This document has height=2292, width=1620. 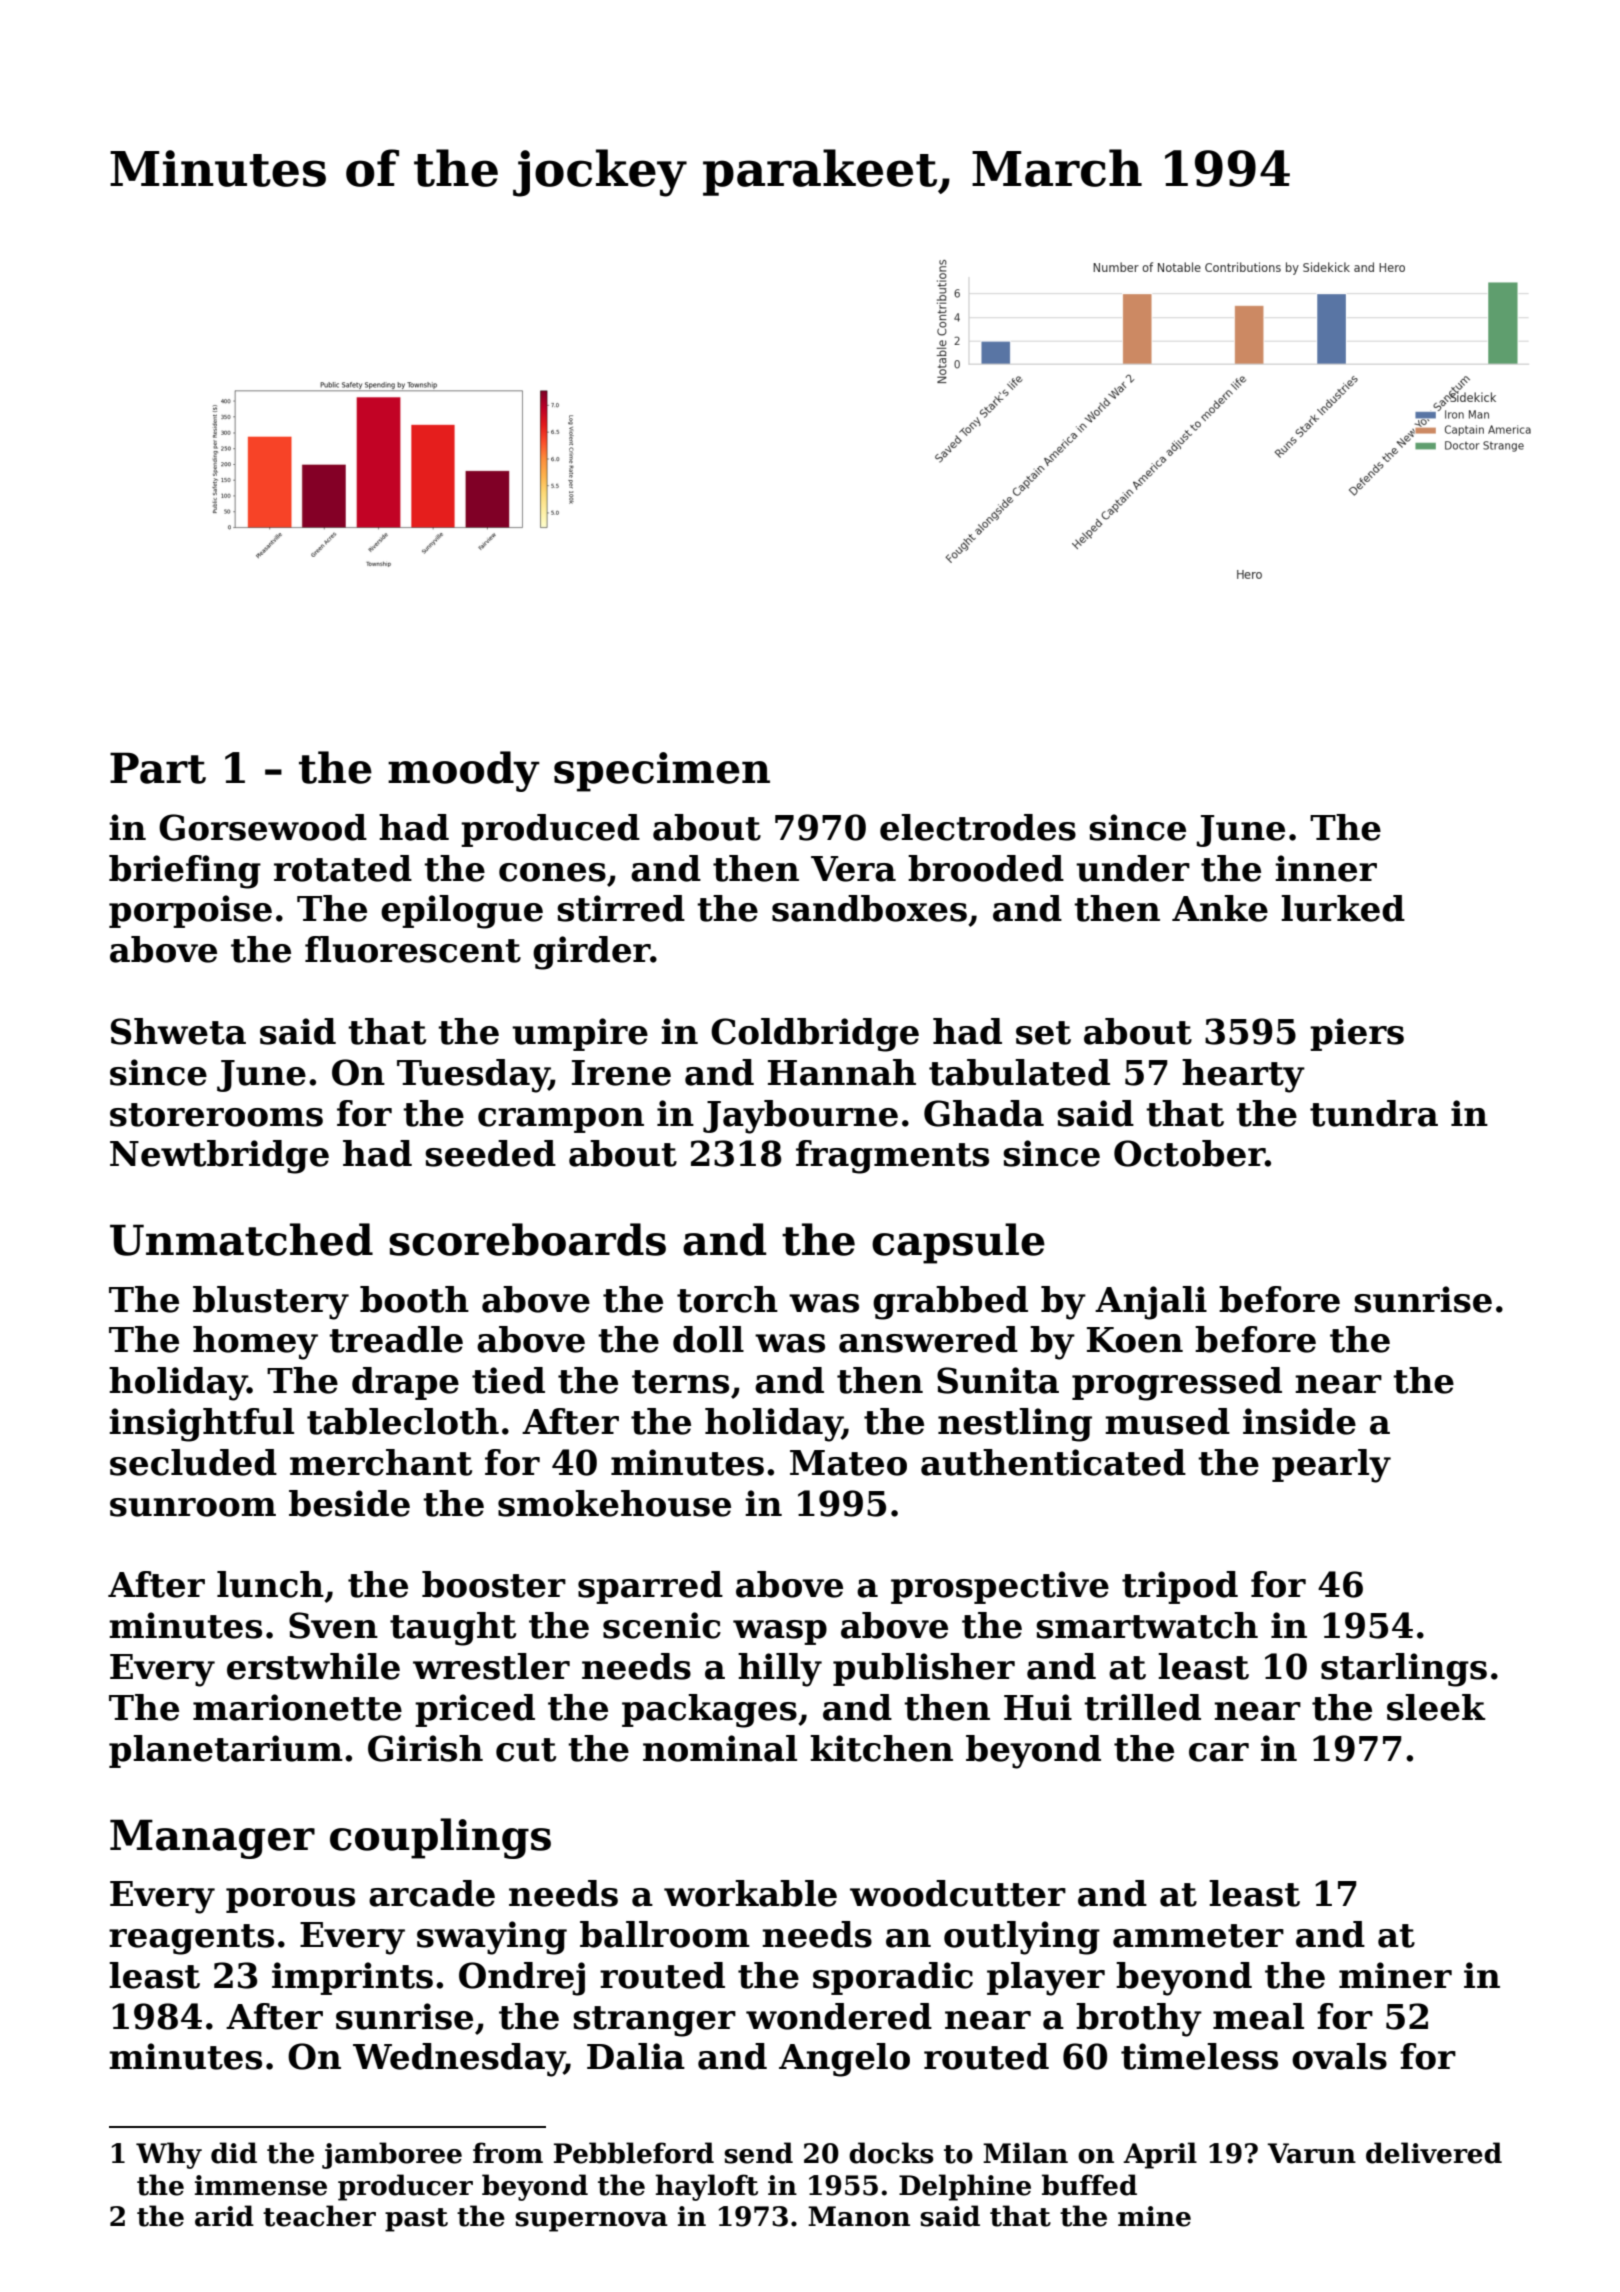 I want to click on sleek, so click(x=1436, y=1707).
